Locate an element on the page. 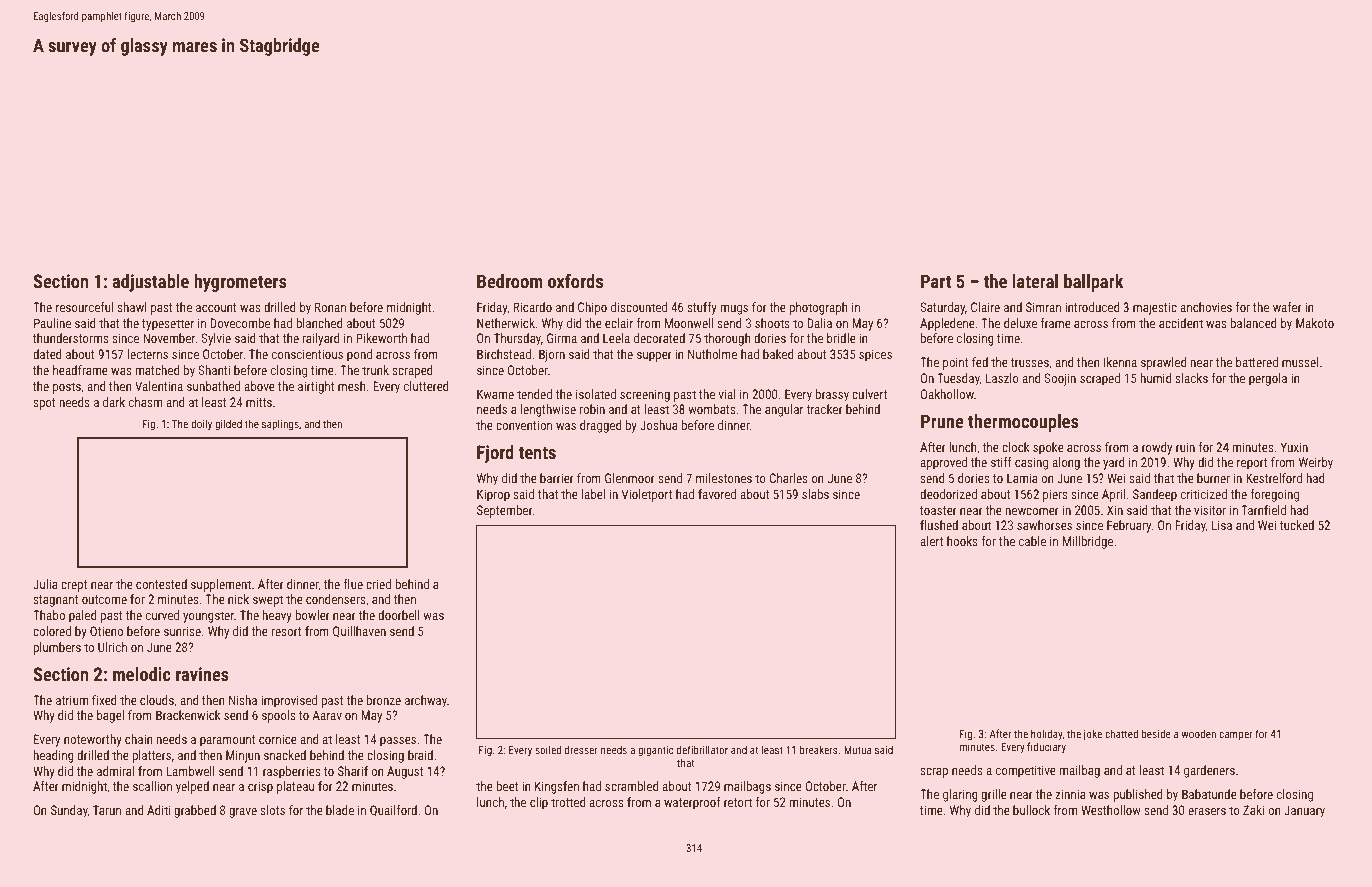 The height and width of the image is (887, 1372). bullock is located at coordinates (1031, 810).
